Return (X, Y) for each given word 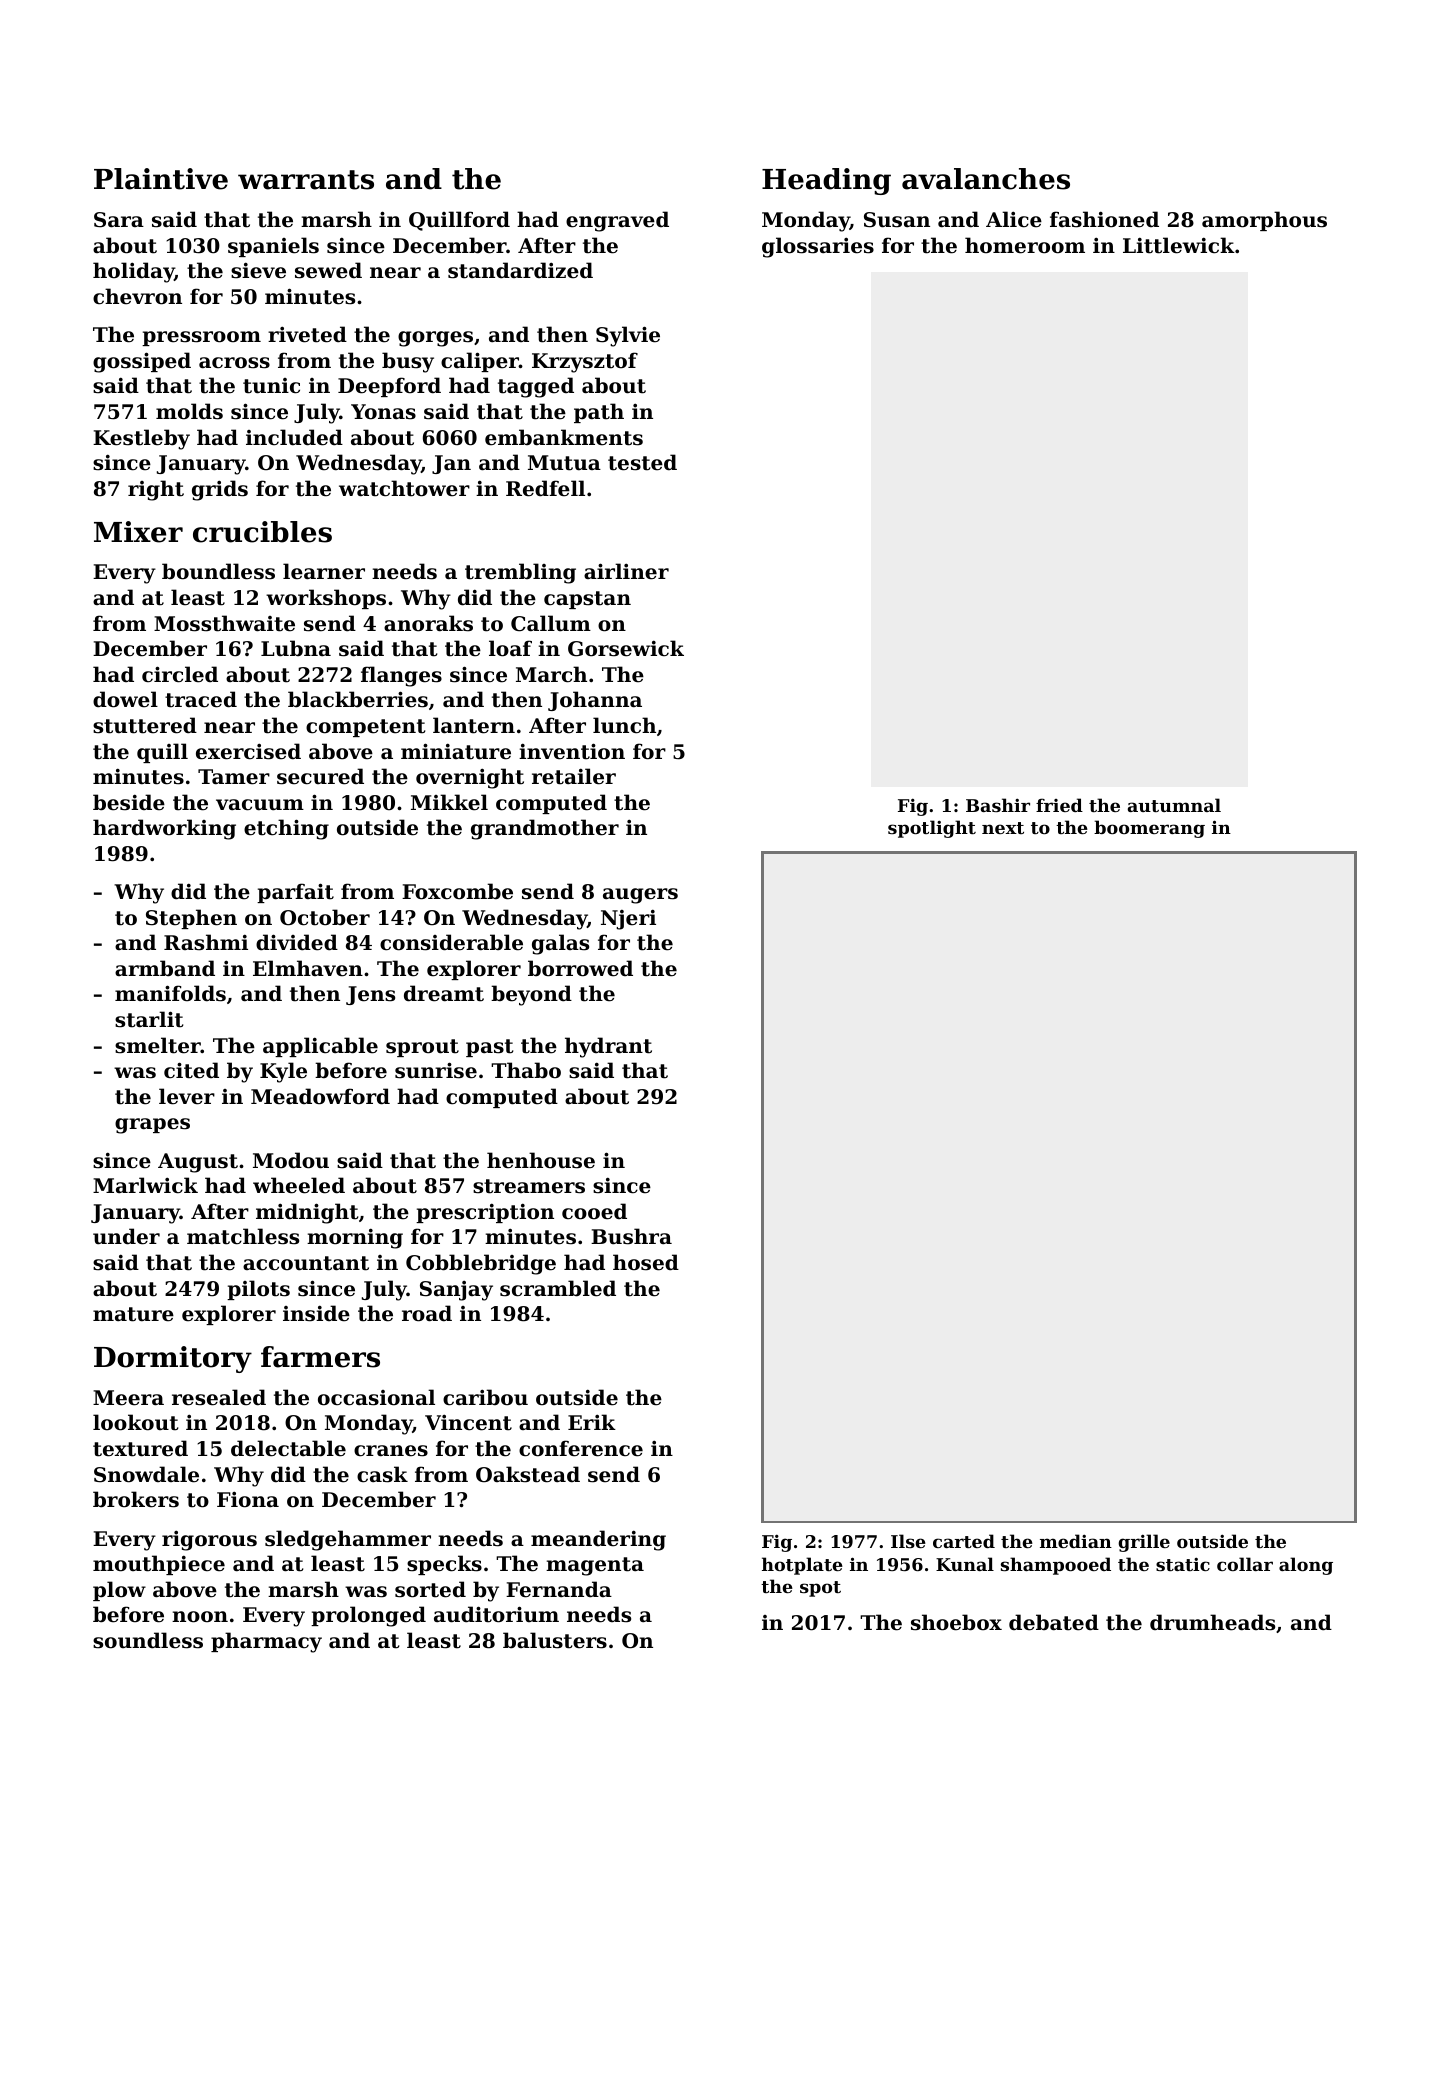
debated (1054, 1622)
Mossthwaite (224, 623)
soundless (148, 1640)
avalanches (986, 179)
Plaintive (161, 179)
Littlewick (1179, 245)
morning (355, 1238)
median (1076, 1541)
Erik (592, 1422)
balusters (555, 1640)
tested (642, 462)
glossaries (818, 247)
